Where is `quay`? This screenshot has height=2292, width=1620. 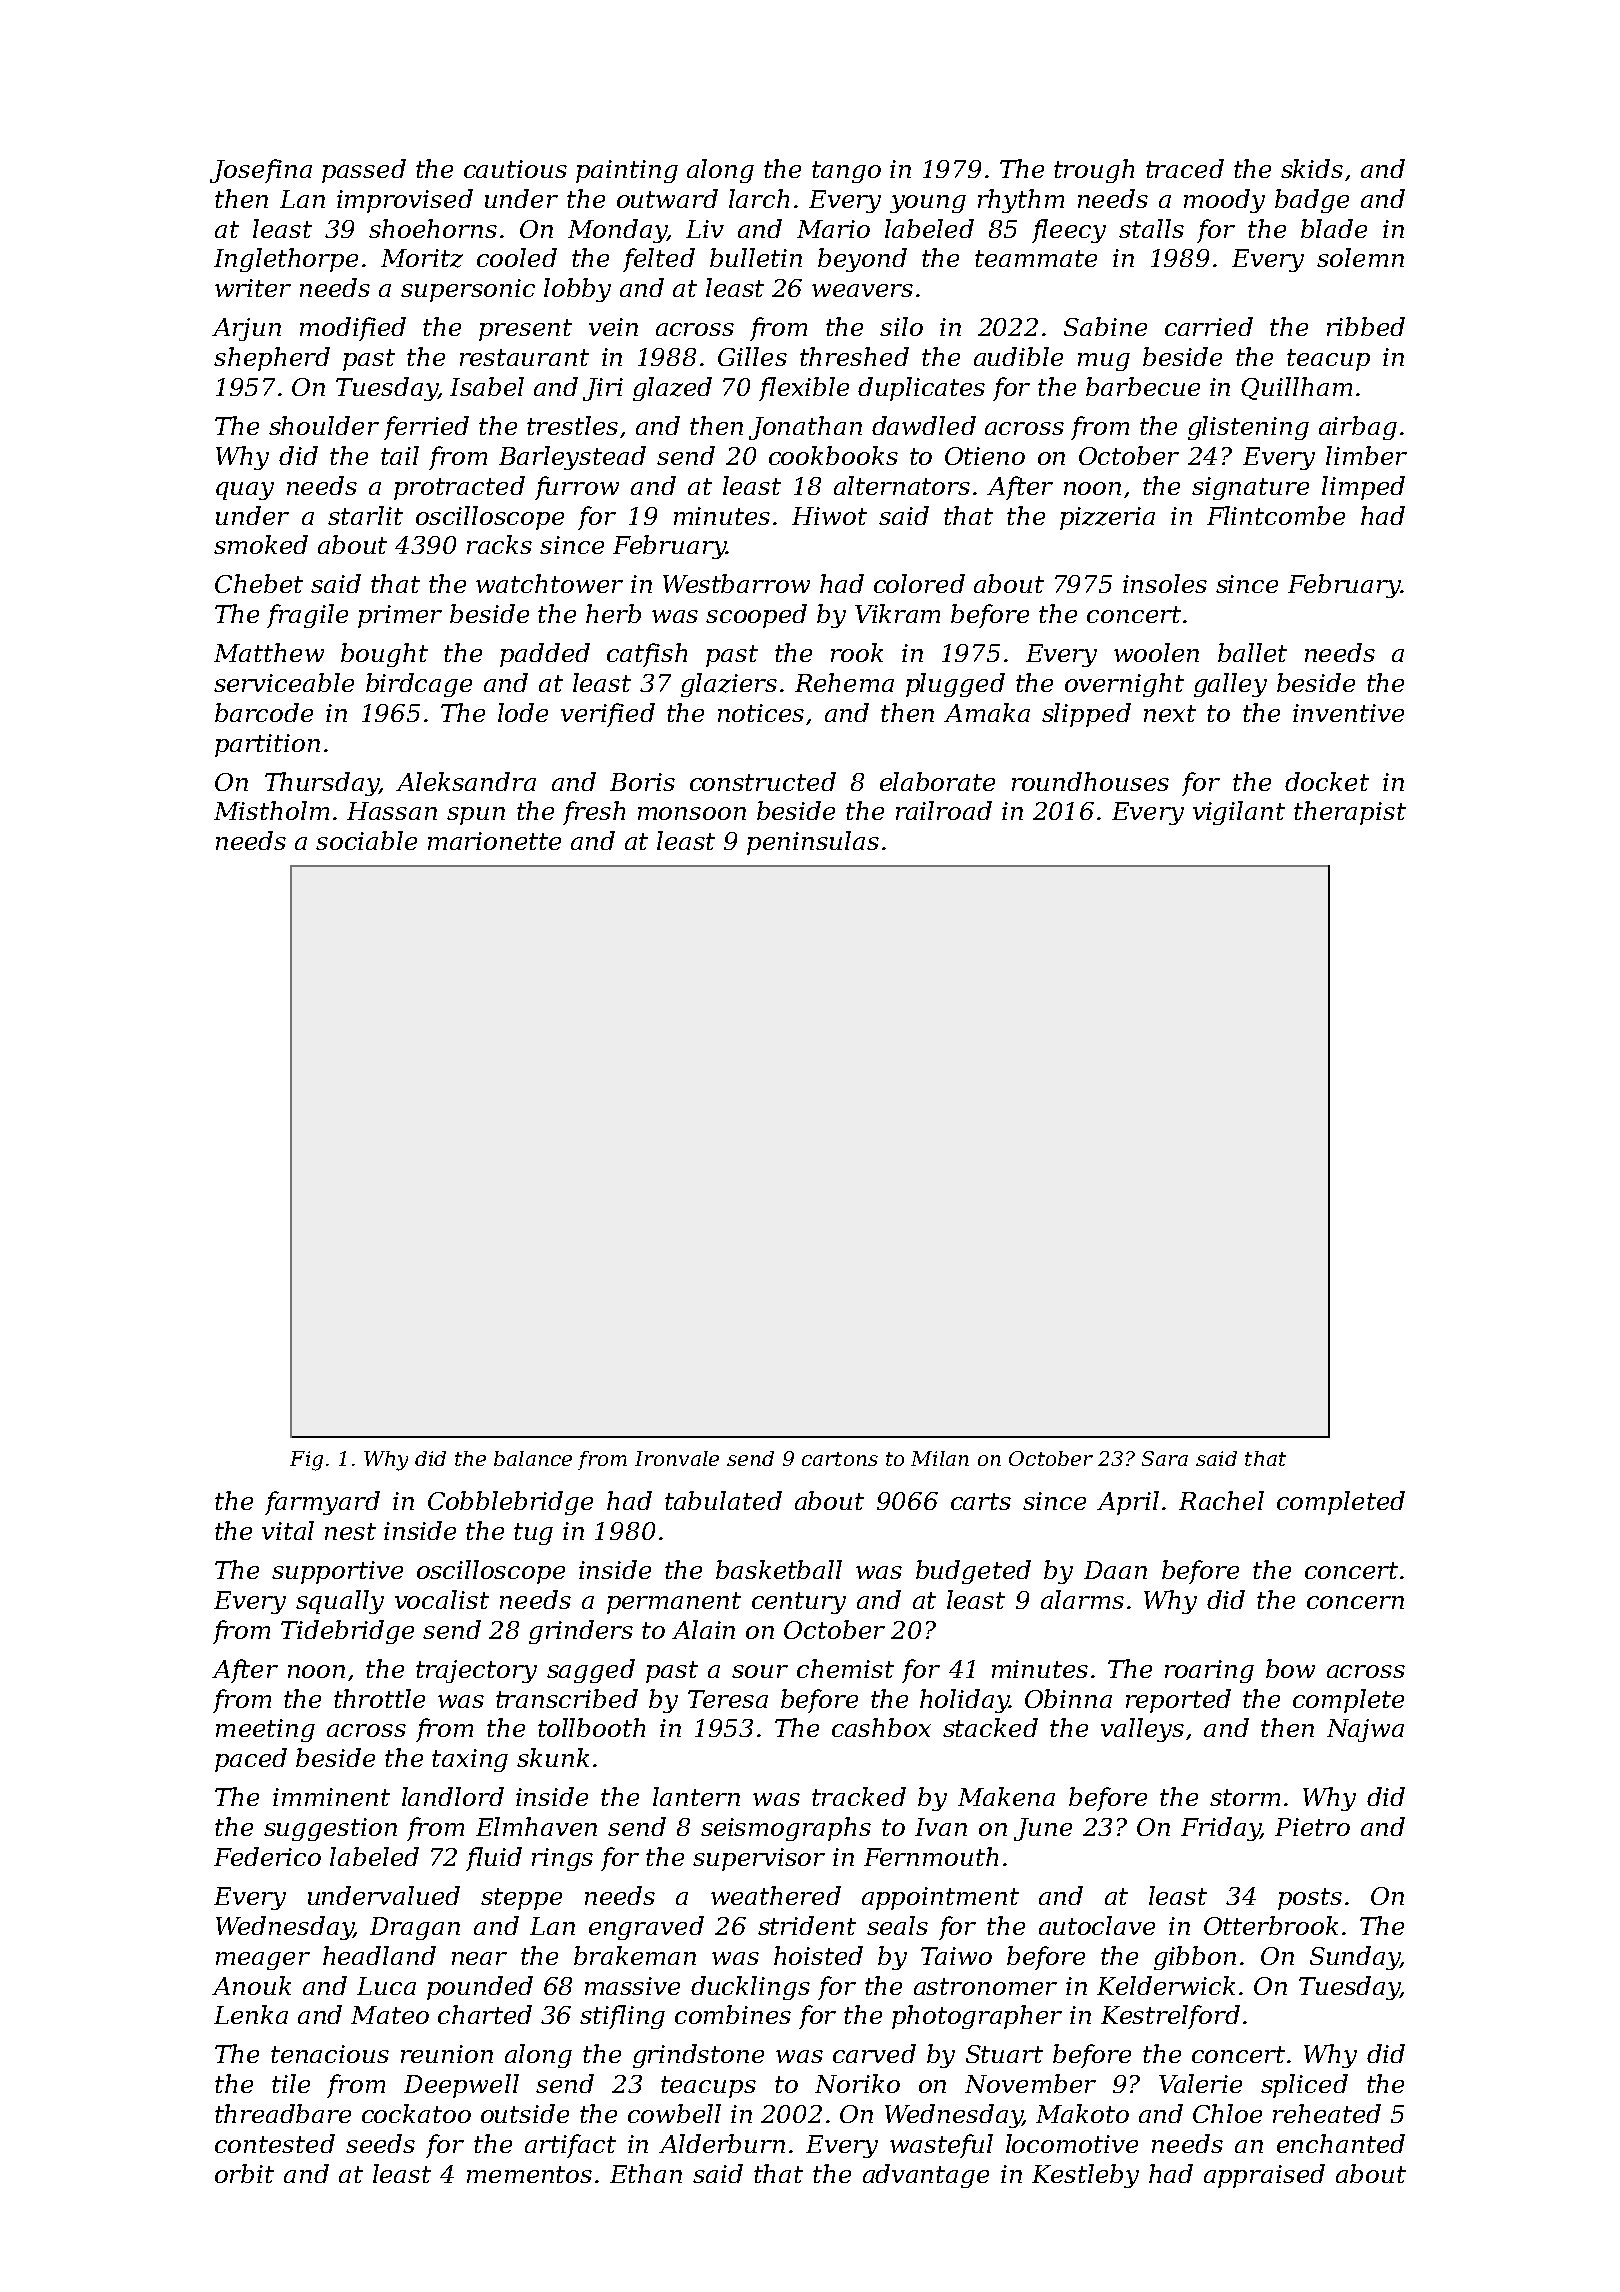
quay is located at coordinates (245, 491).
